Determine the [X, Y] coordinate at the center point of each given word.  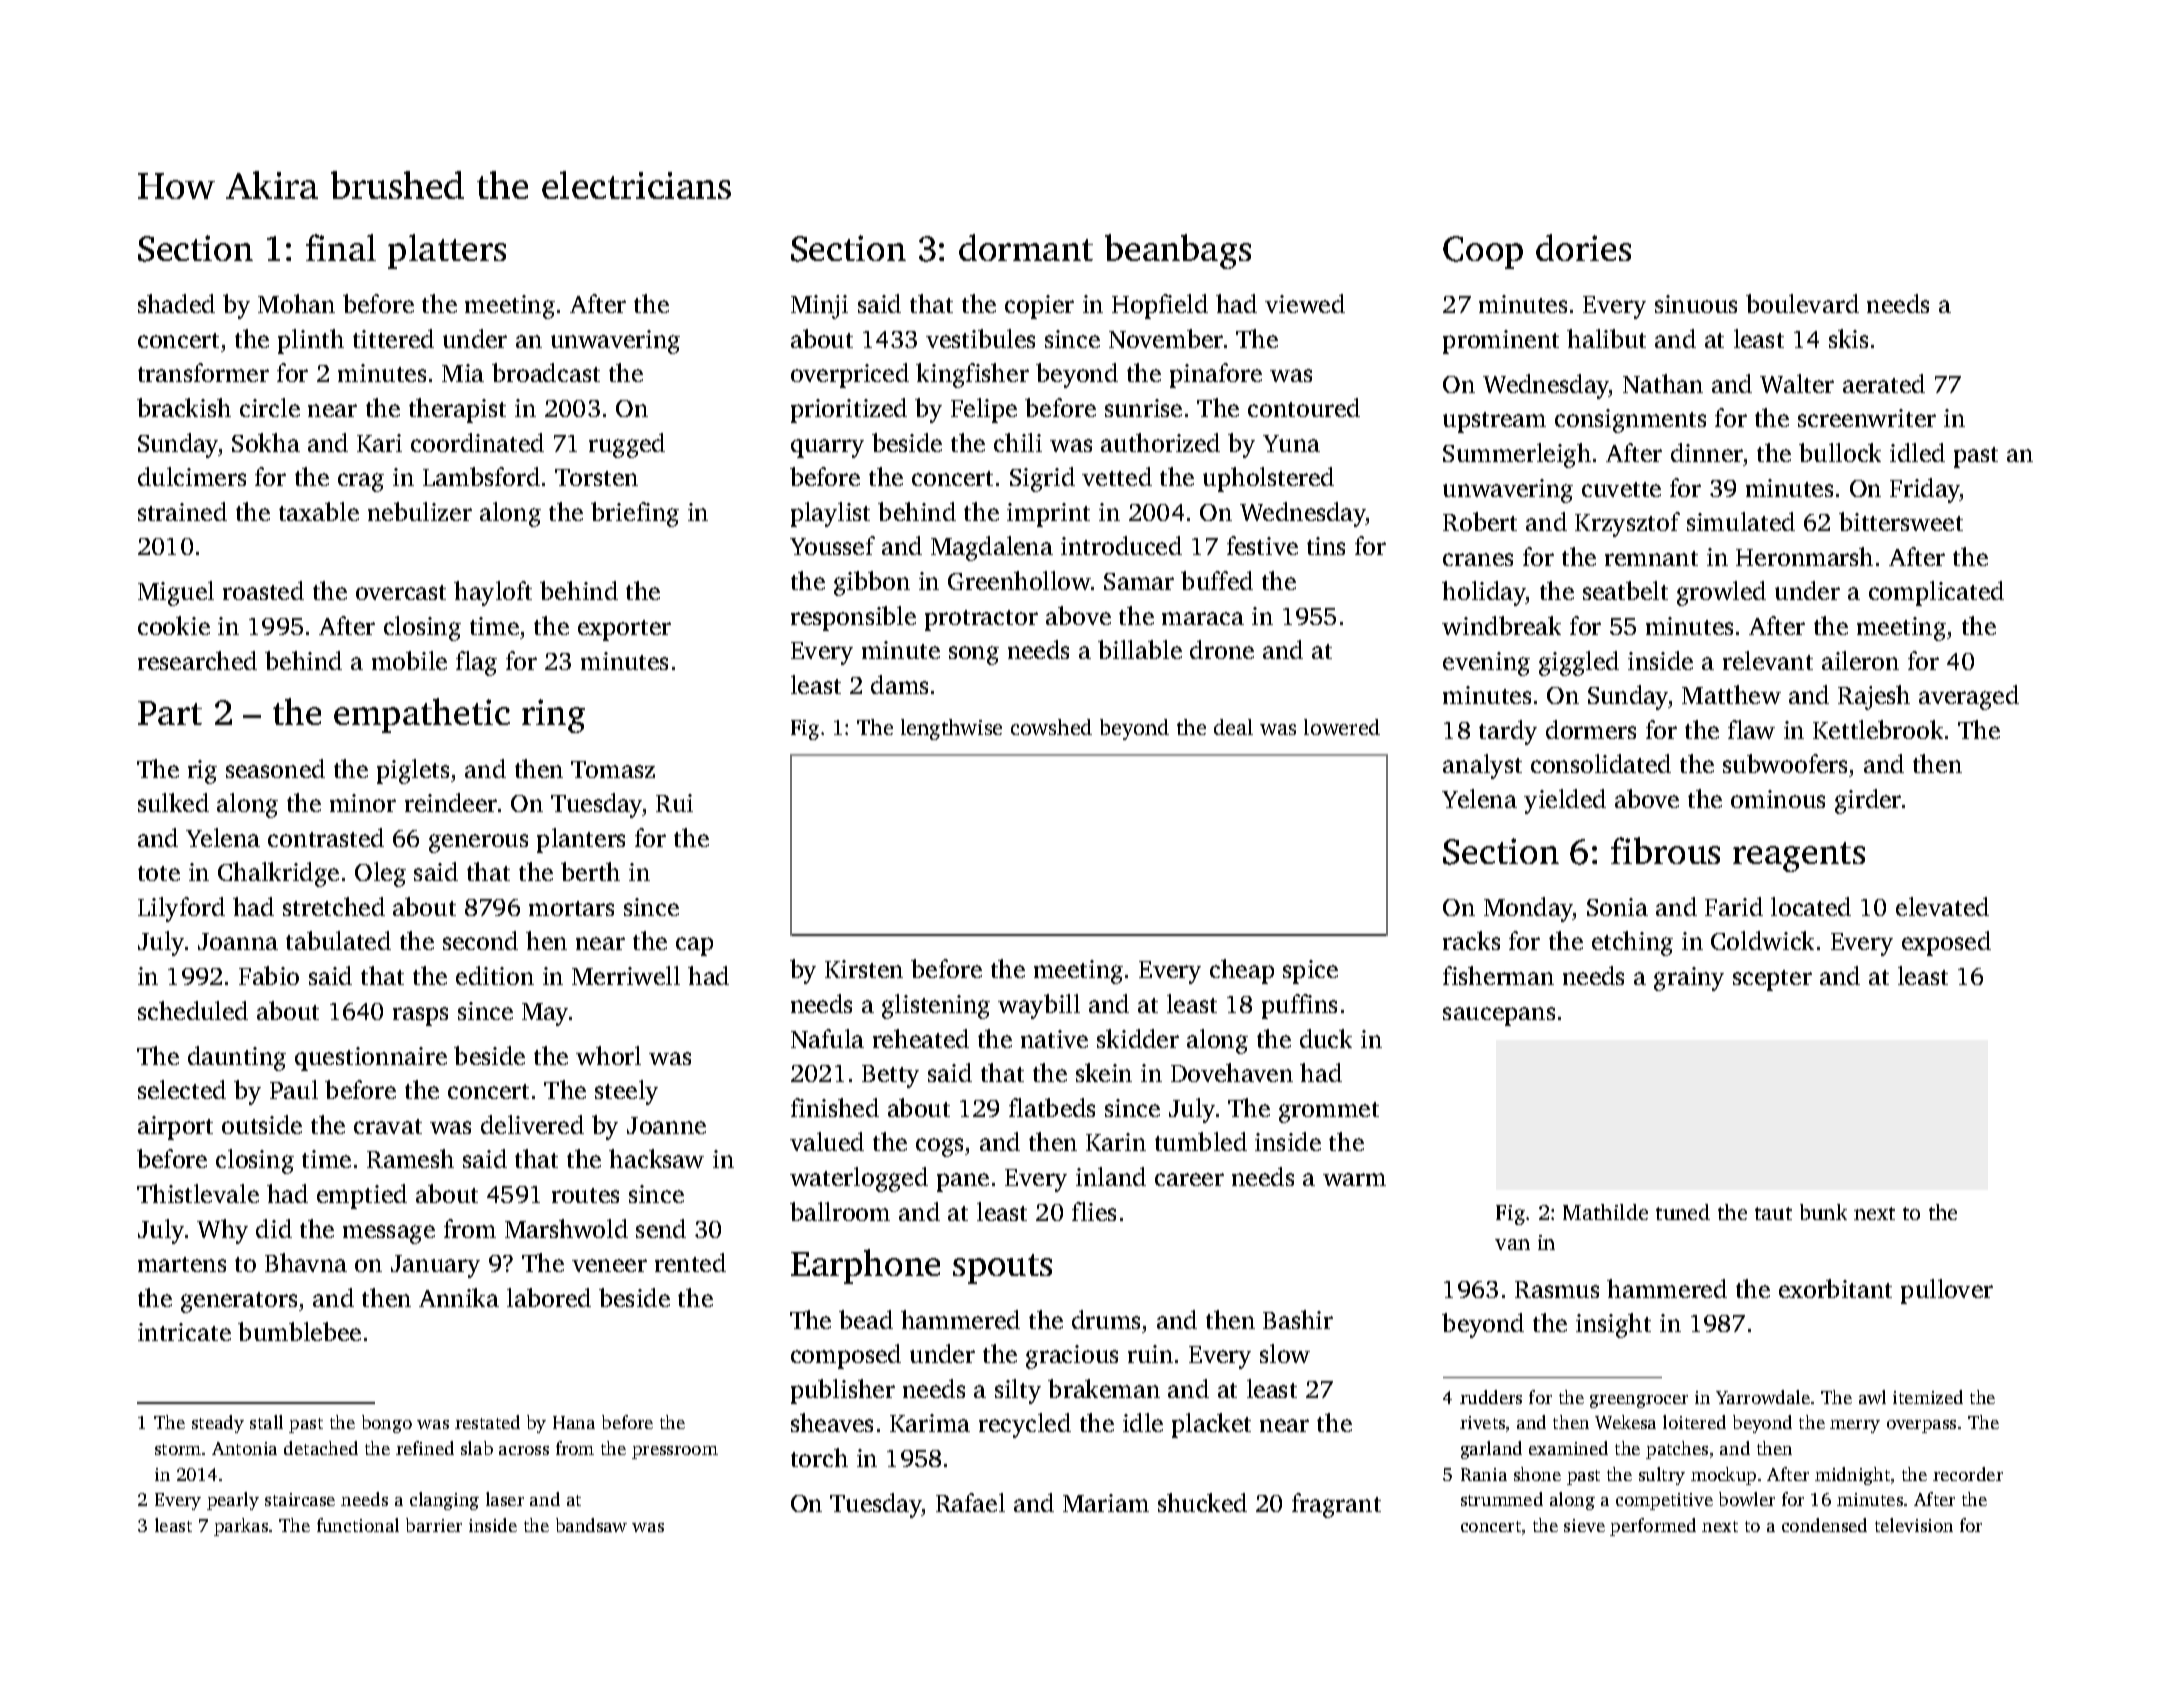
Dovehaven [1232, 1072]
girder [1868, 801]
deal [1233, 727]
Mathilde [1605, 1212]
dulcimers [192, 476]
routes [585, 1195]
